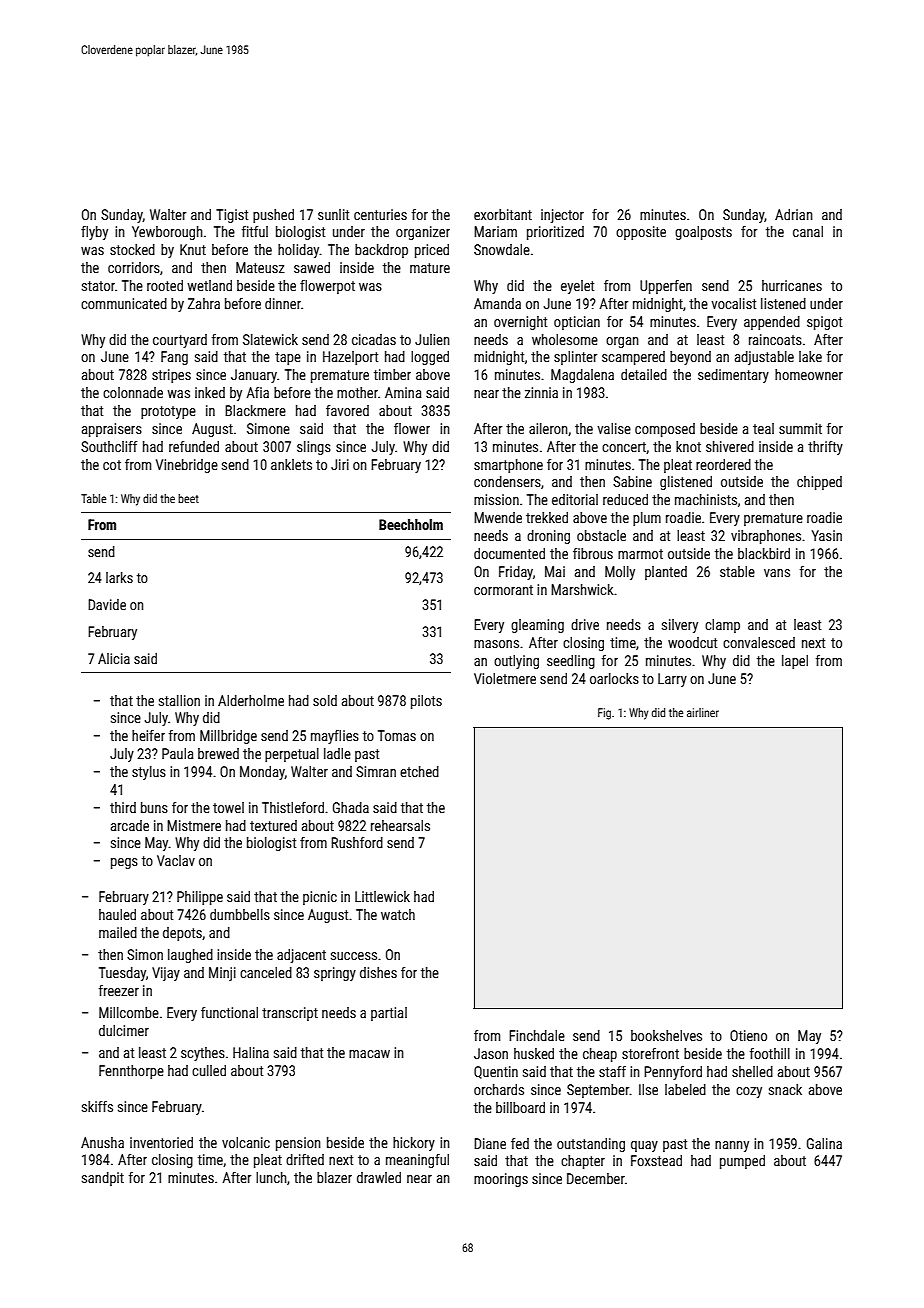 This screenshot has height=1308, width=924. I want to click on Otieno, so click(748, 1035).
